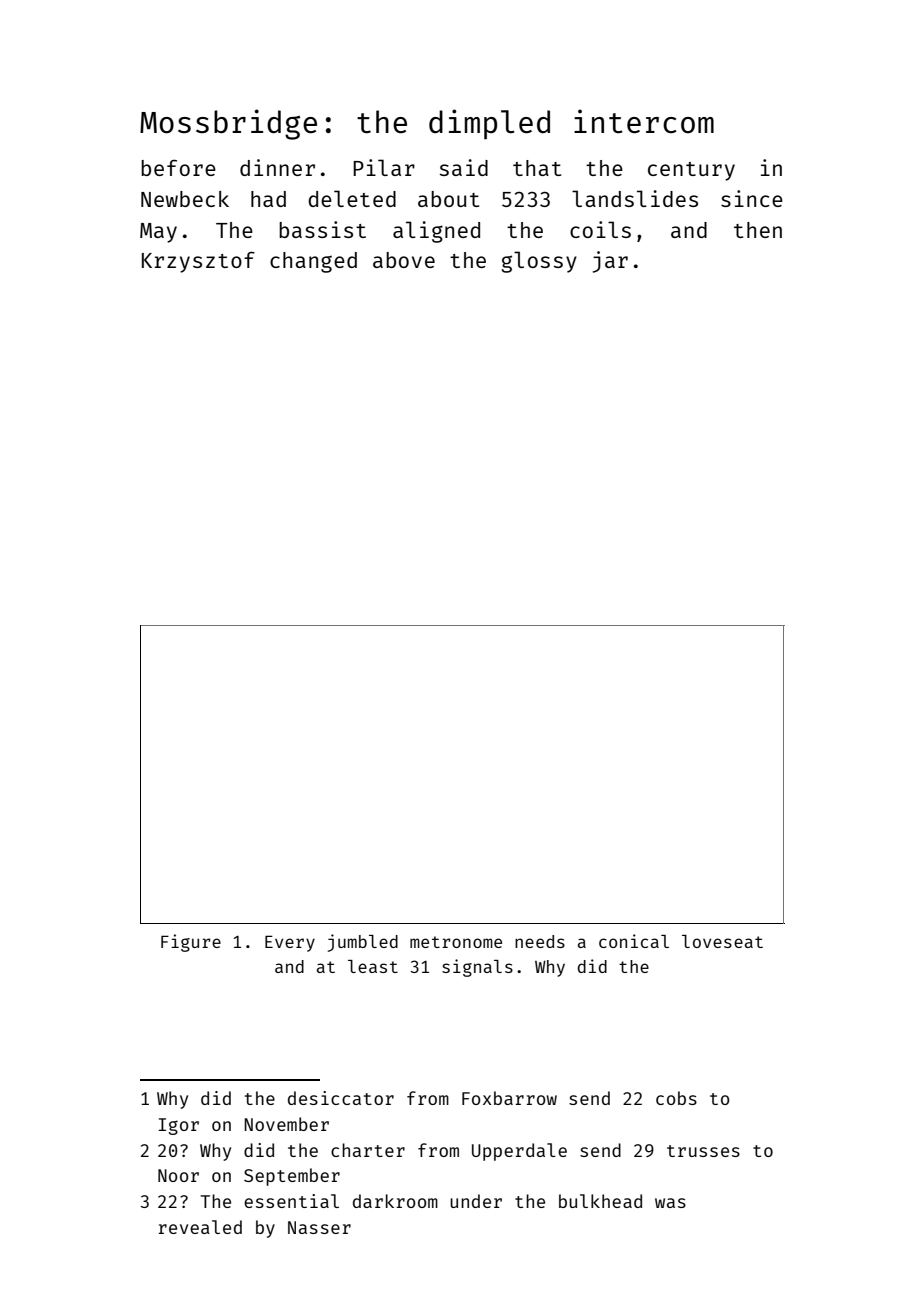 This screenshot has width=924, height=1311. What do you see at coordinates (540, 941) in the screenshot?
I see `needs` at bounding box center [540, 941].
